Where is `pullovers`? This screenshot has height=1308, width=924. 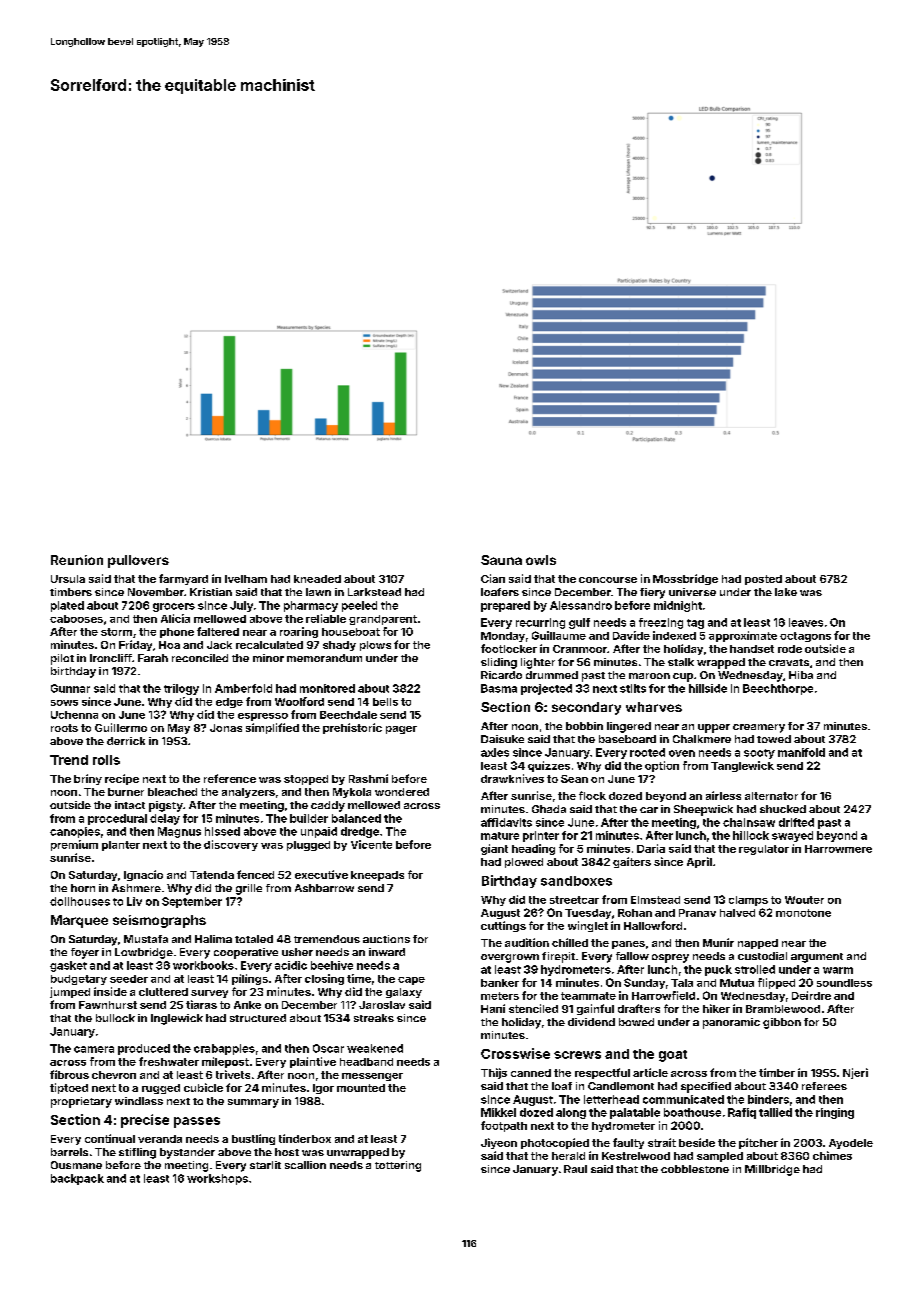 pullovers is located at coordinates (138, 561).
